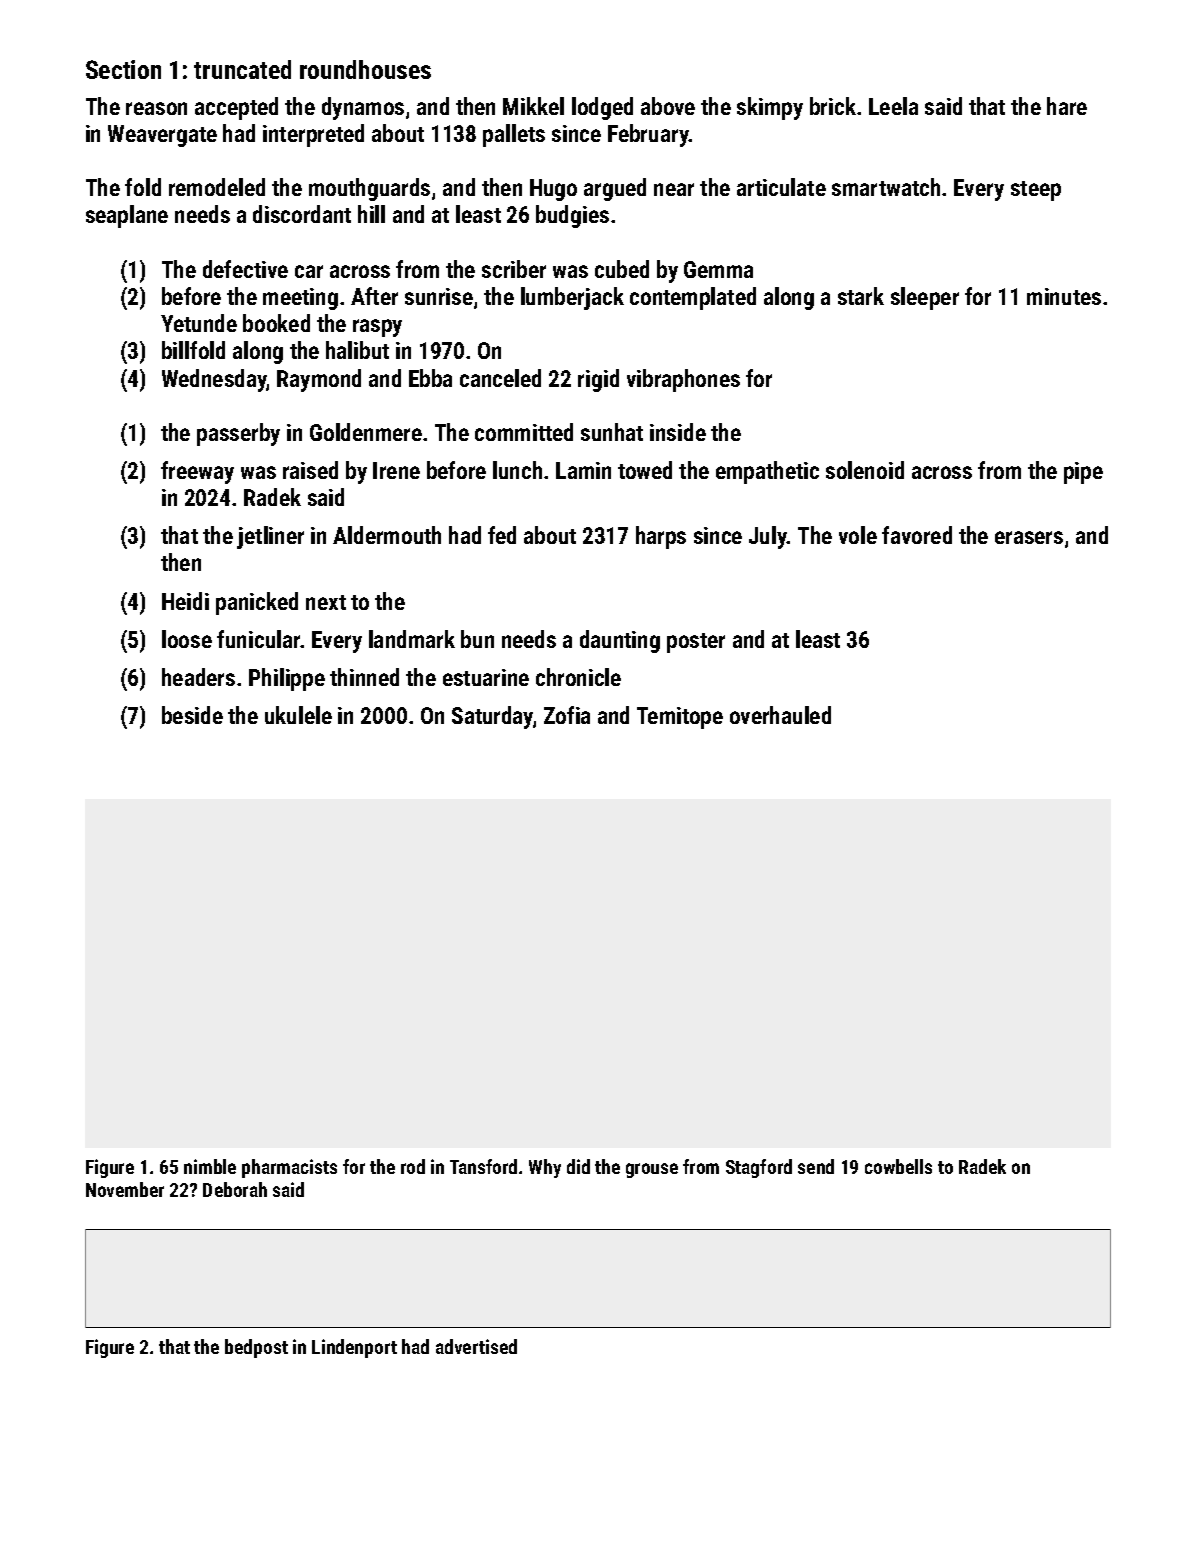  What do you see at coordinates (185, 601) in the screenshot?
I see `Heidi` at bounding box center [185, 601].
